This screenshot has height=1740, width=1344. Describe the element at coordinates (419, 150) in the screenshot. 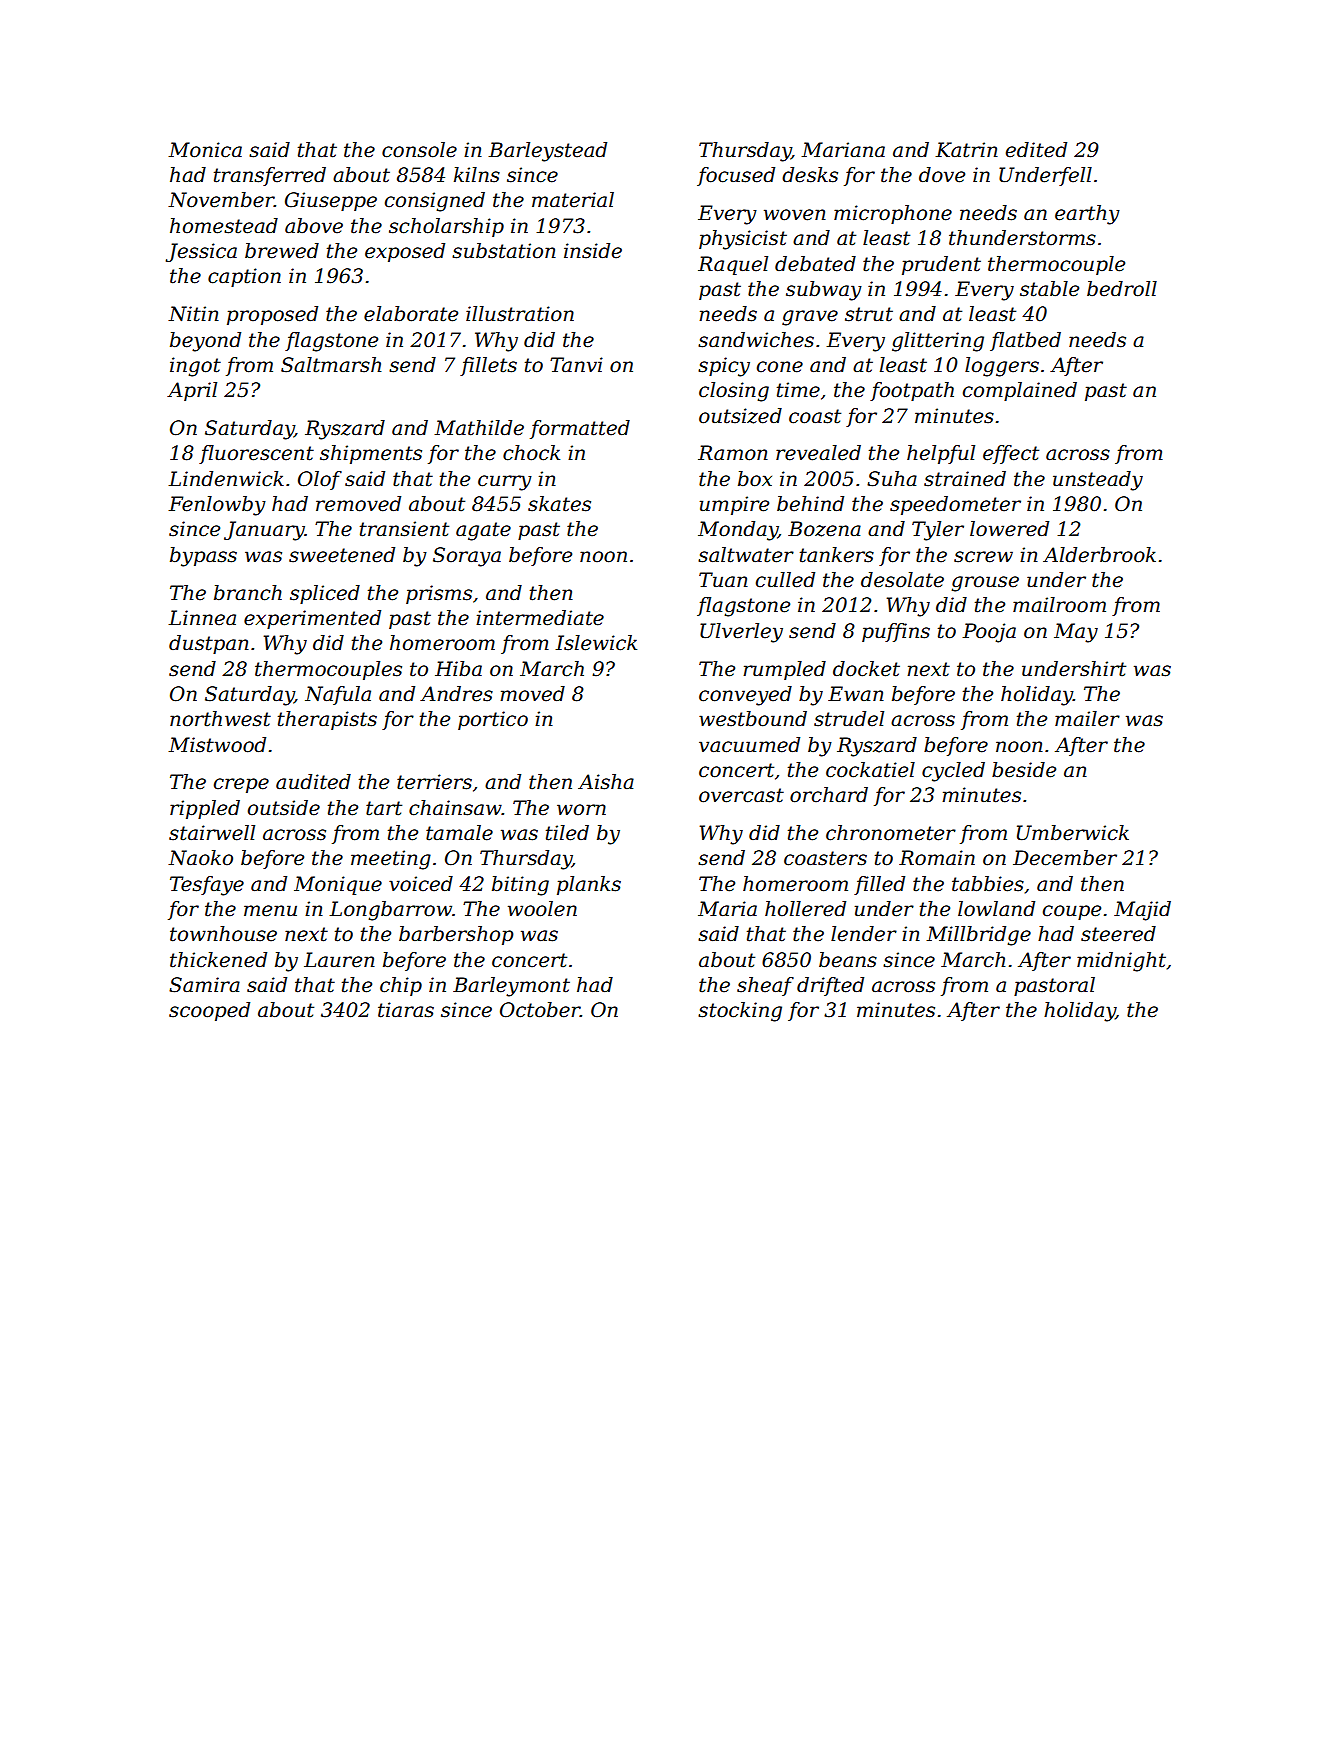

I see `console` at that location.
